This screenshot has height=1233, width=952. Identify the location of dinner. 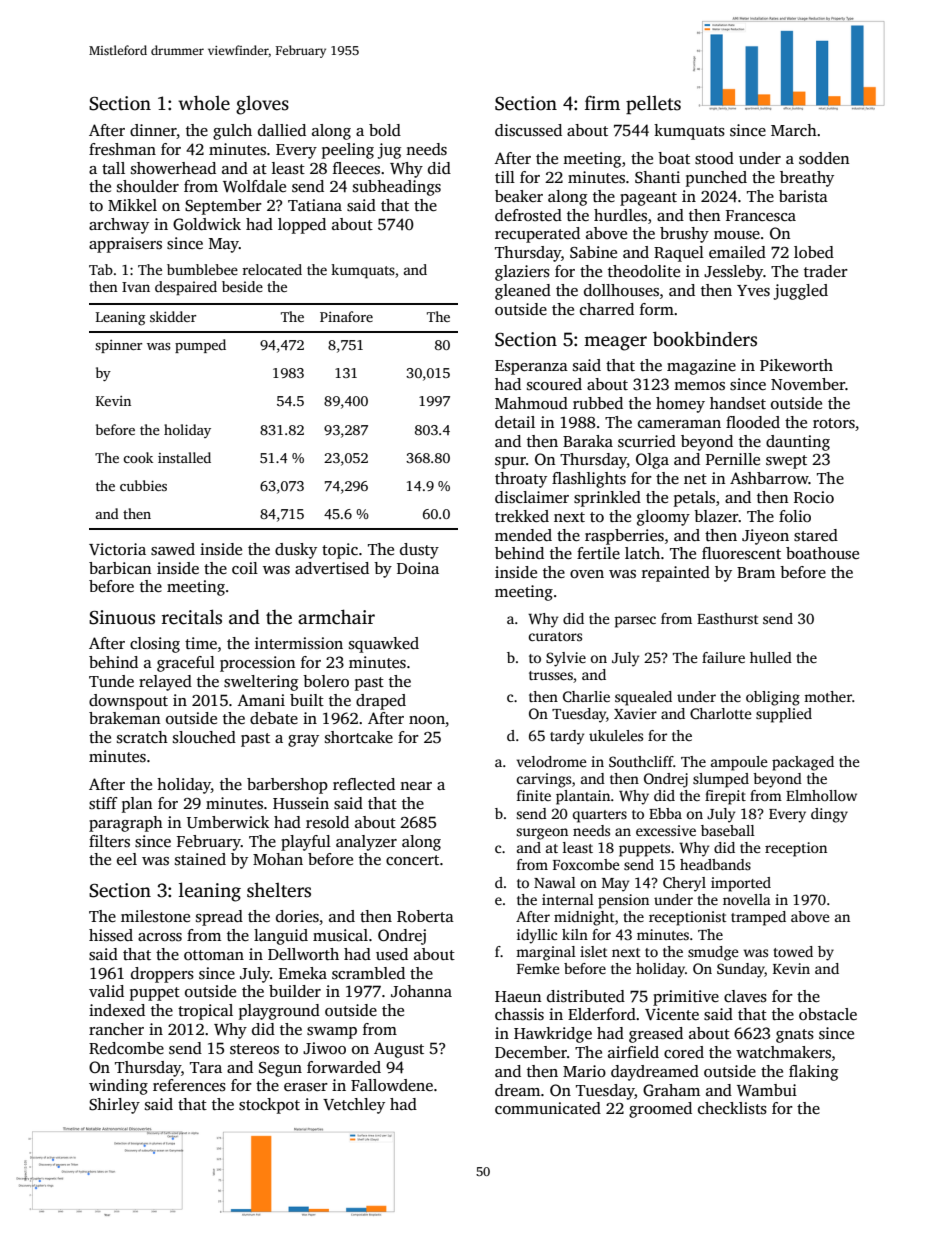
(153, 131).
